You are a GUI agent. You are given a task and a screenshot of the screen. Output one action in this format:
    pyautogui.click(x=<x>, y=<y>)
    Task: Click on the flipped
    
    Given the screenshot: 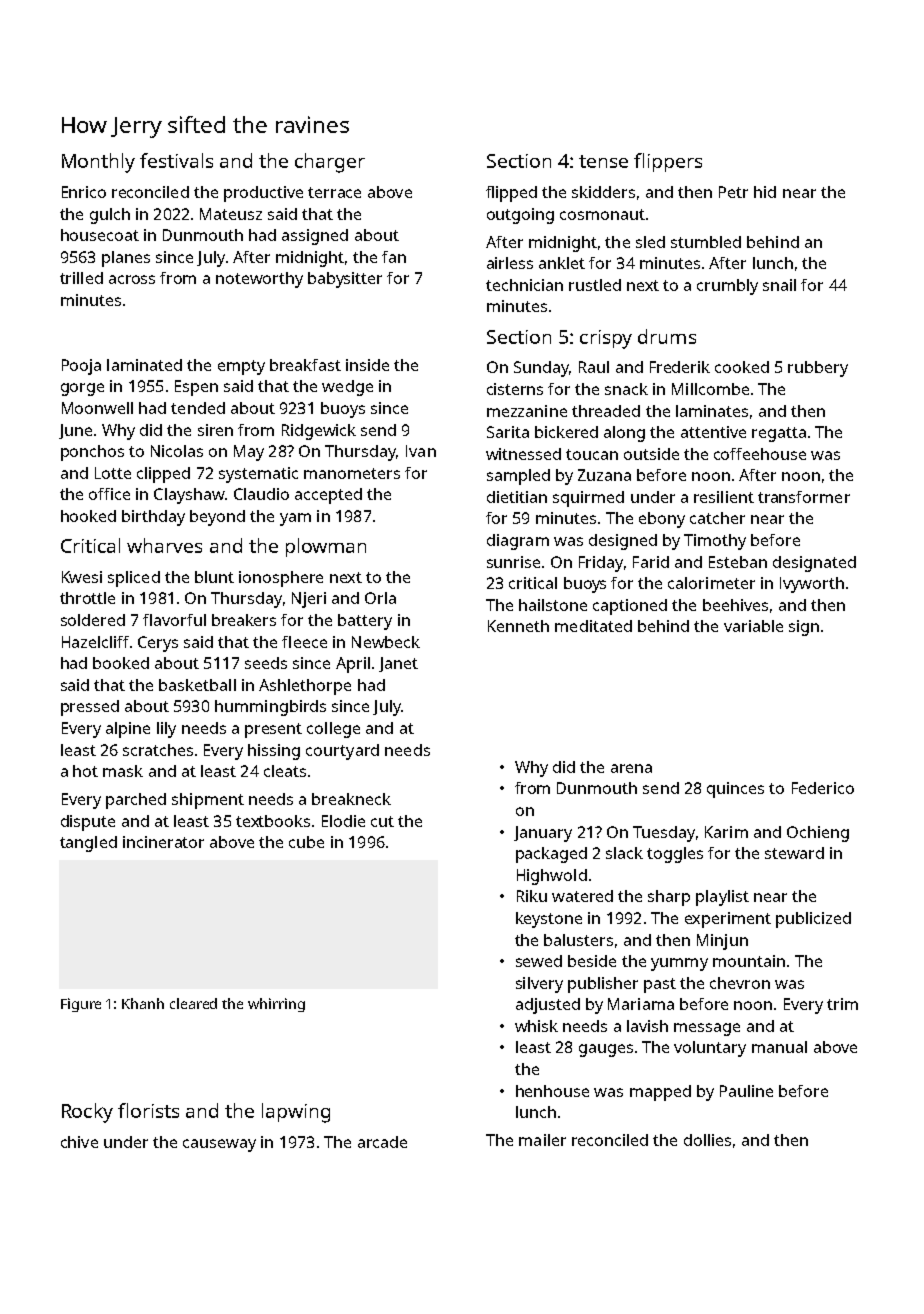 What is the action you would take?
    pyautogui.click(x=511, y=194)
